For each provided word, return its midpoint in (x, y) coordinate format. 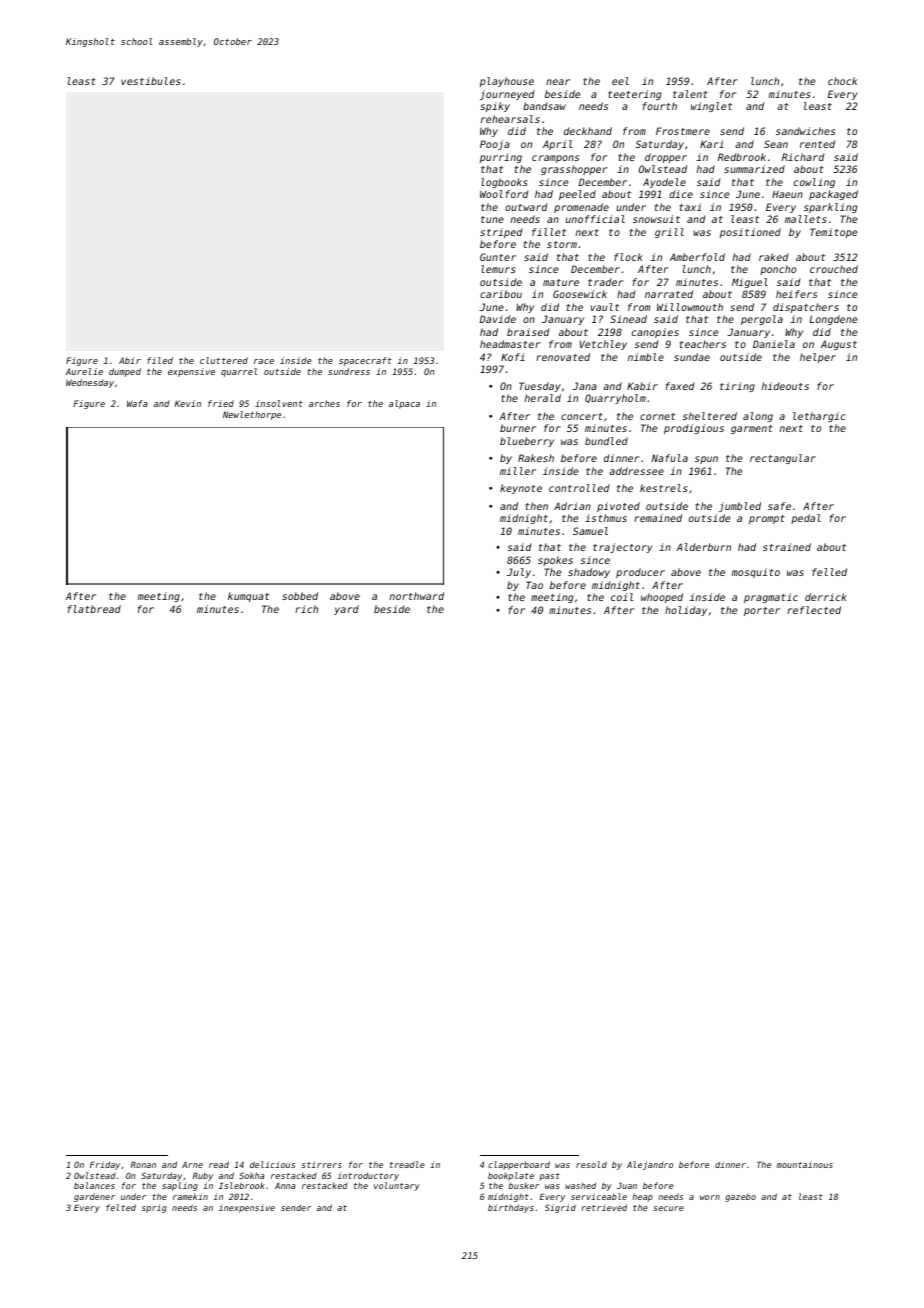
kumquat (248, 597)
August (839, 345)
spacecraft (365, 361)
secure (668, 1208)
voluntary (397, 1186)
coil (622, 597)
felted (121, 1207)
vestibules (150, 81)
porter (762, 611)
